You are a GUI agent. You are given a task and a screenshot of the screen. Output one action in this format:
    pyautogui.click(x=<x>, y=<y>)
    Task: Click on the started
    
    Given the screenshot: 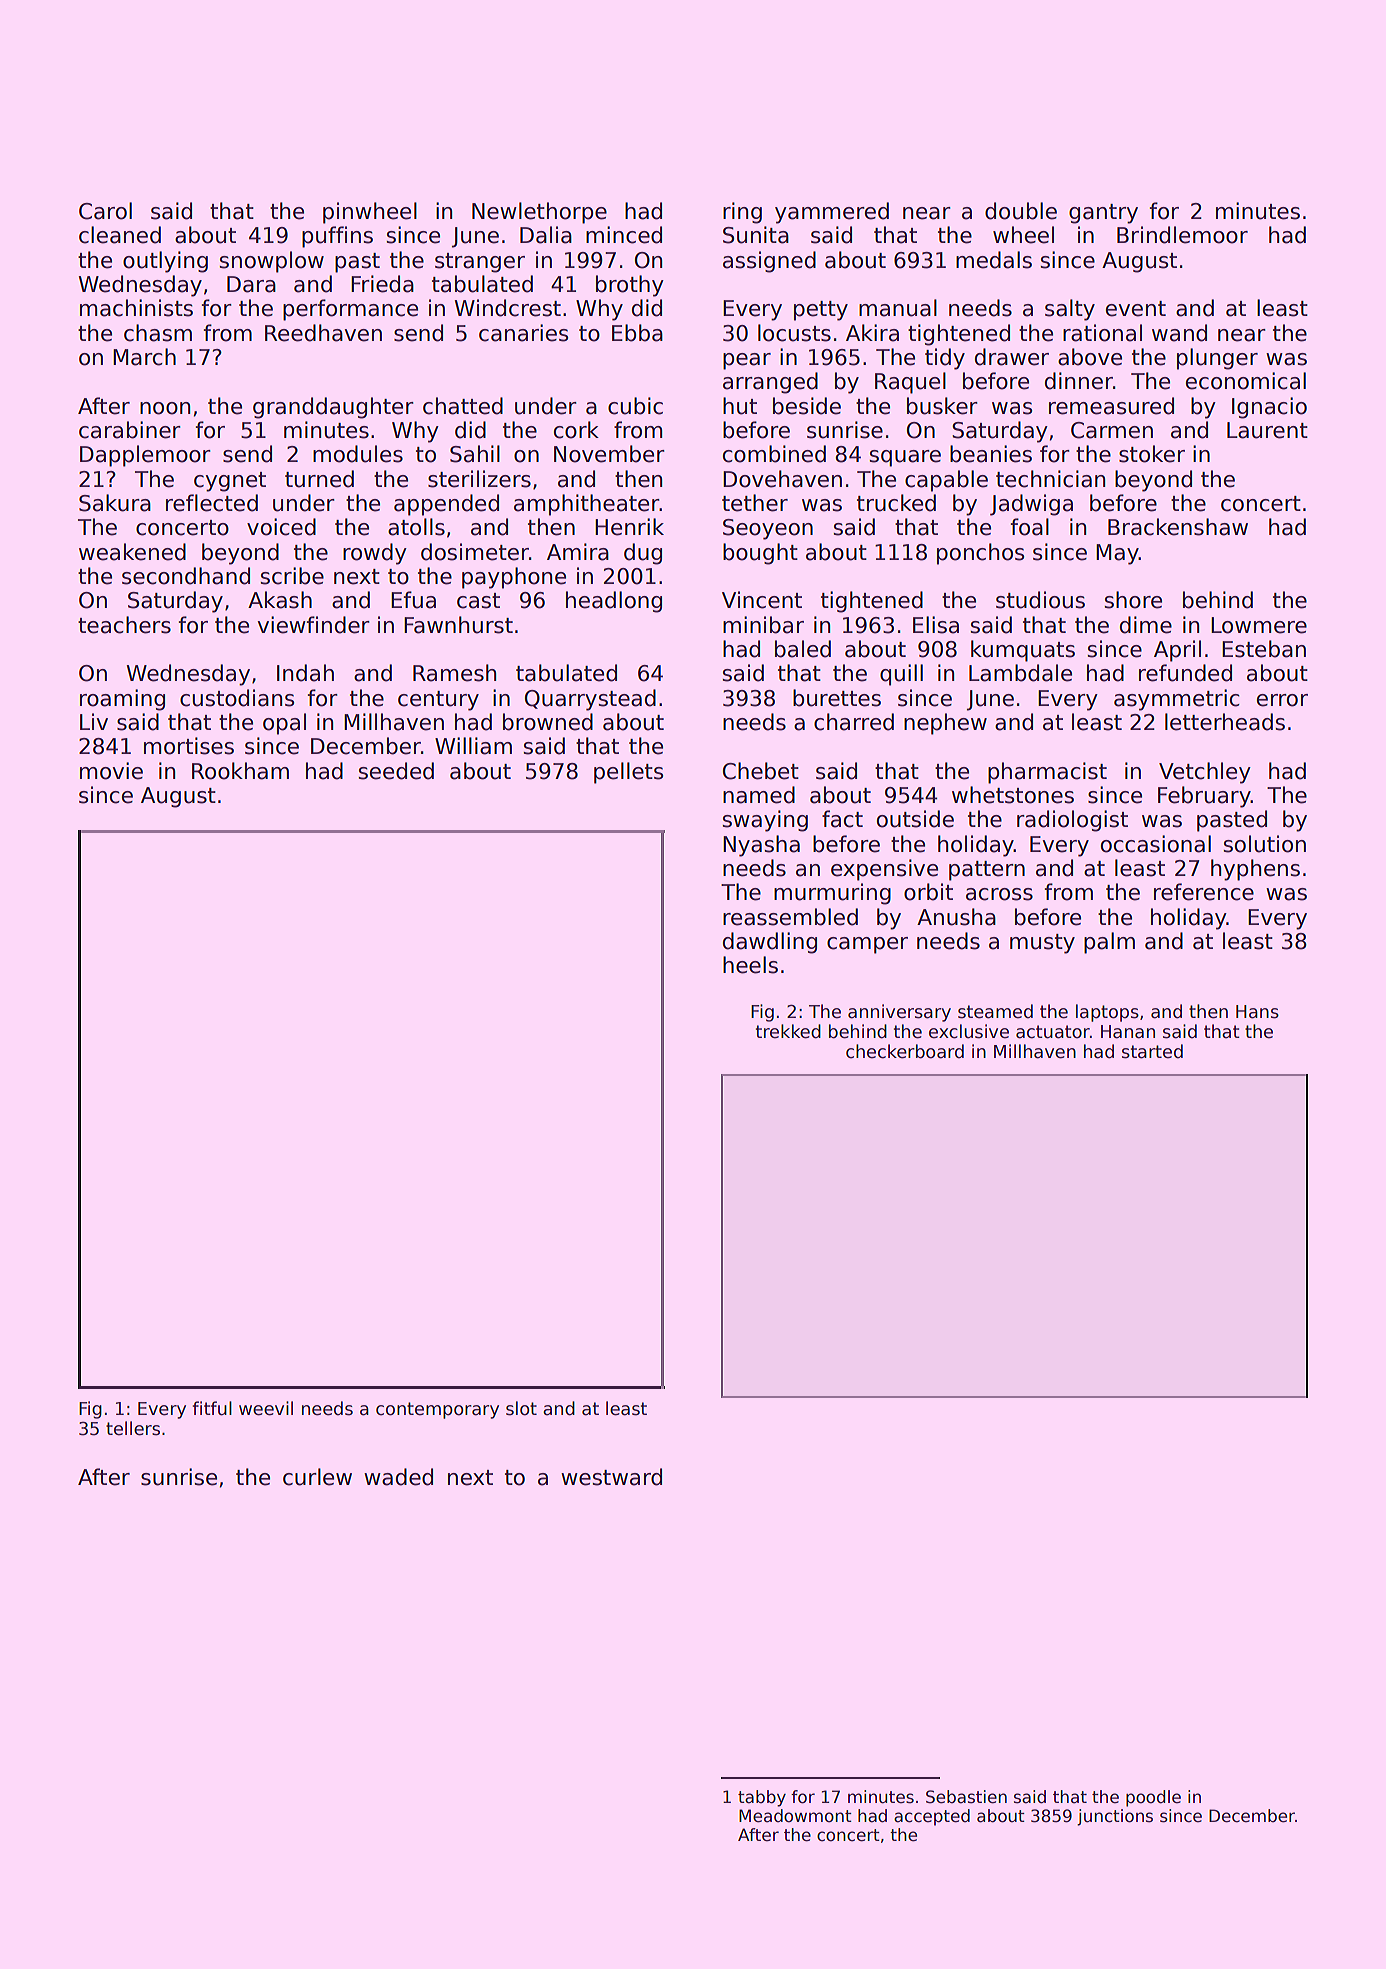 What is the action you would take?
    pyautogui.click(x=1152, y=1051)
